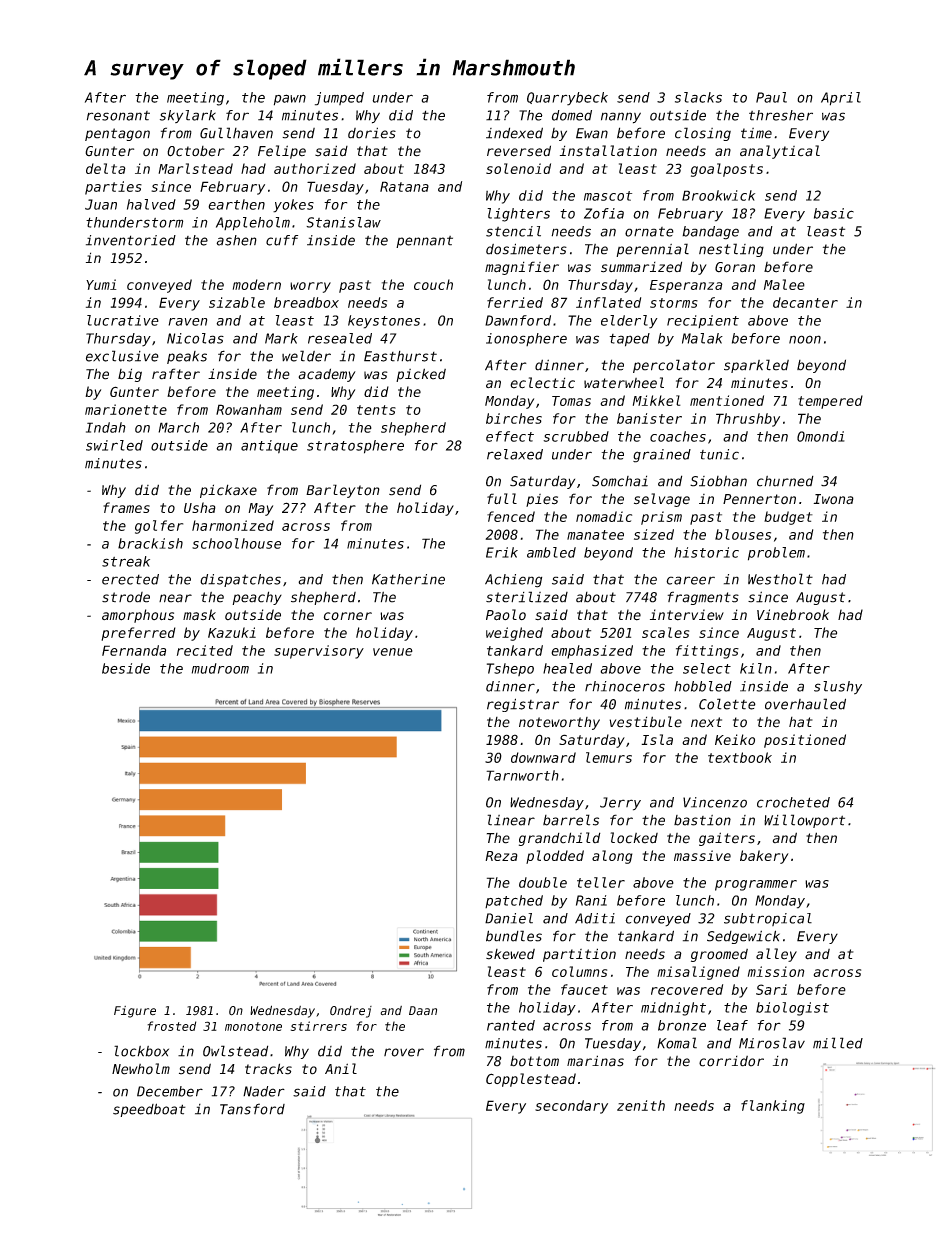 The width and height of the page is (952, 1233). I want to click on worry, so click(310, 287).
